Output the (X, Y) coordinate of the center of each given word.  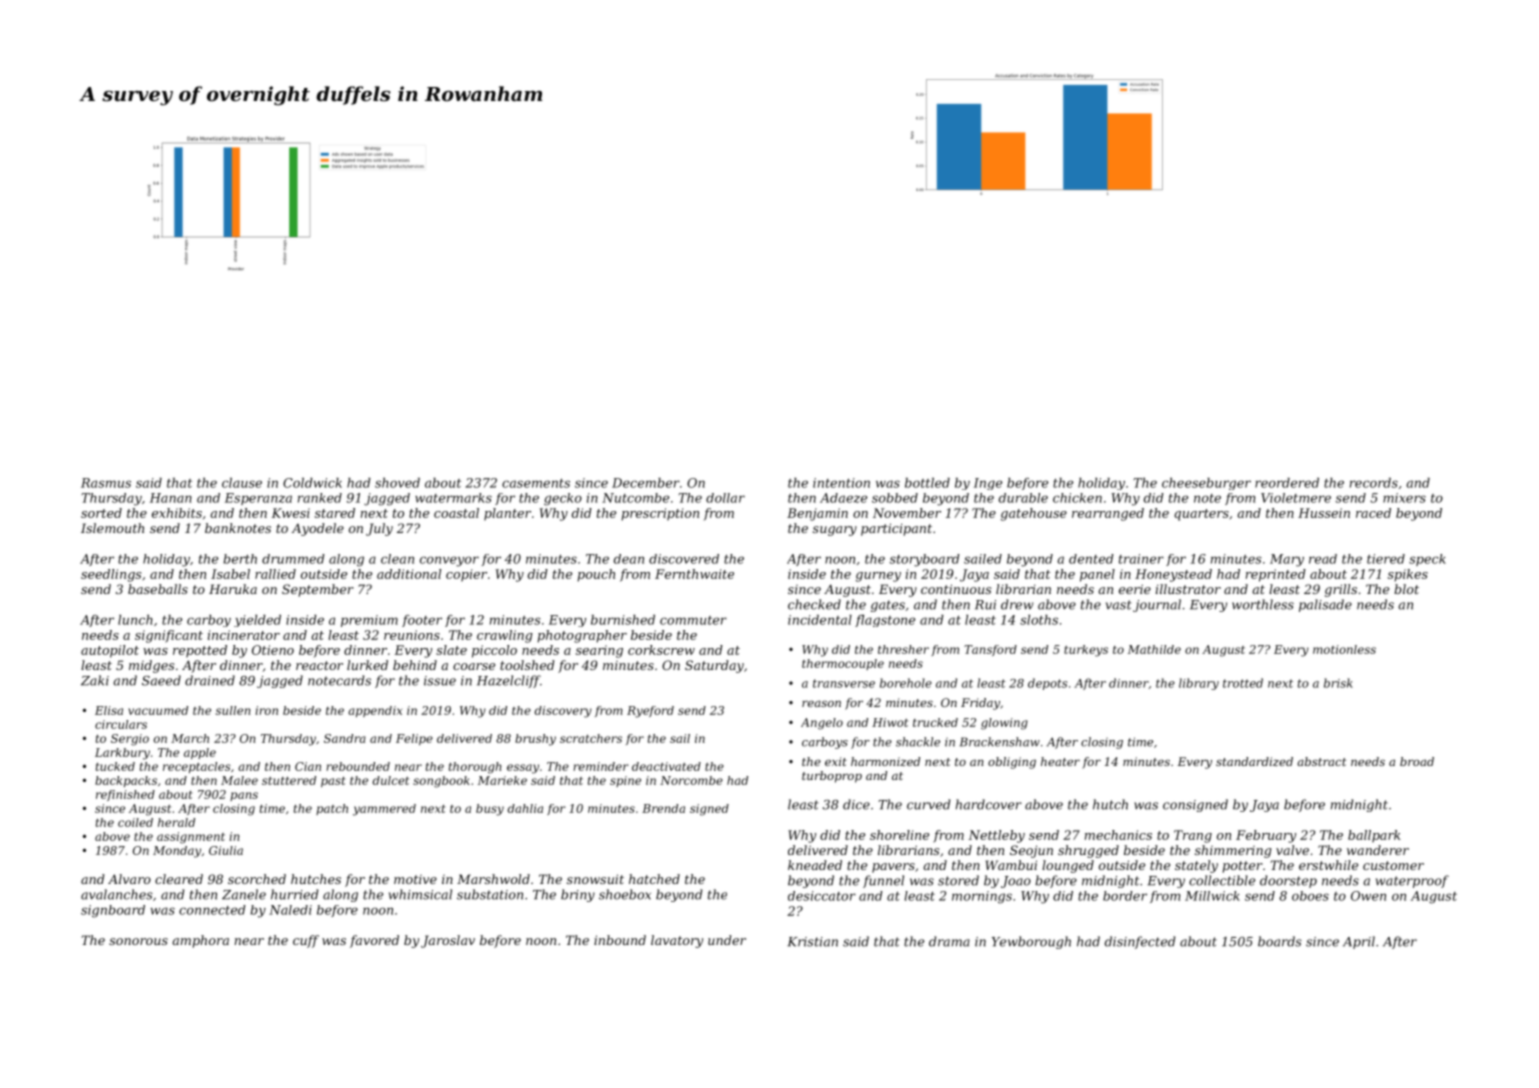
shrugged (1088, 851)
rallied (275, 574)
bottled (927, 483)
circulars (121, 724)
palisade (1325, 605)
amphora (200, 941)
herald (176, 822)
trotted (1243, 683)
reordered (1287, 483)
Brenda (663, 808)
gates (888, 606)
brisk (1338, 683)
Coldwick (312, 483)
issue (440, 681)
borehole (906, 683)
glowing (1004, 724)
